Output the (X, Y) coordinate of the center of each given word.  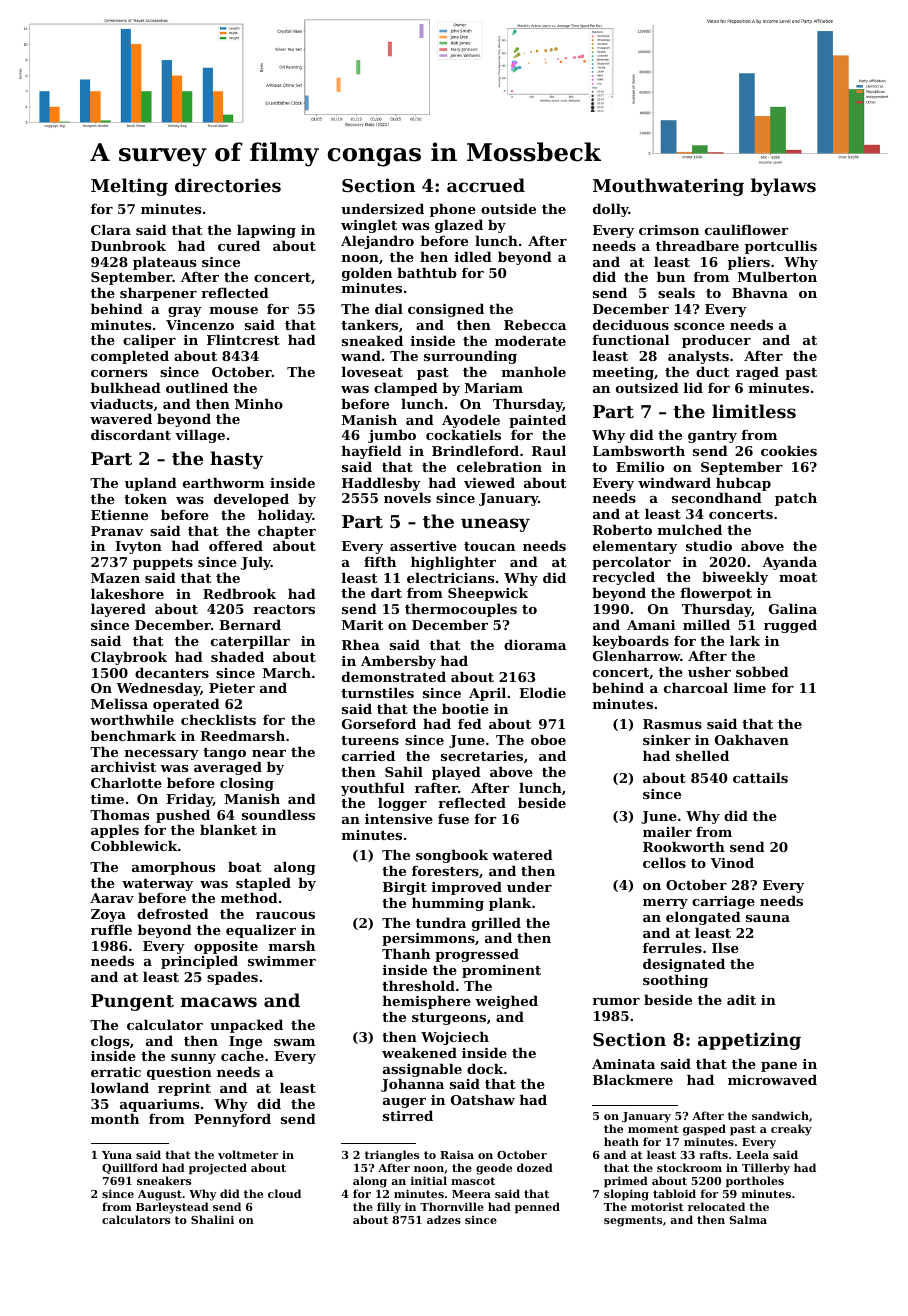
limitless (754, 411)
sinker (667, 739)
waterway (157, 885)
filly (389, 1208)
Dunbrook (128, 245)
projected (218, 1169)
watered (522, 854)
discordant (131, 434)
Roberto (622, 529)
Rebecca (535, 324)
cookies (789, 450)
